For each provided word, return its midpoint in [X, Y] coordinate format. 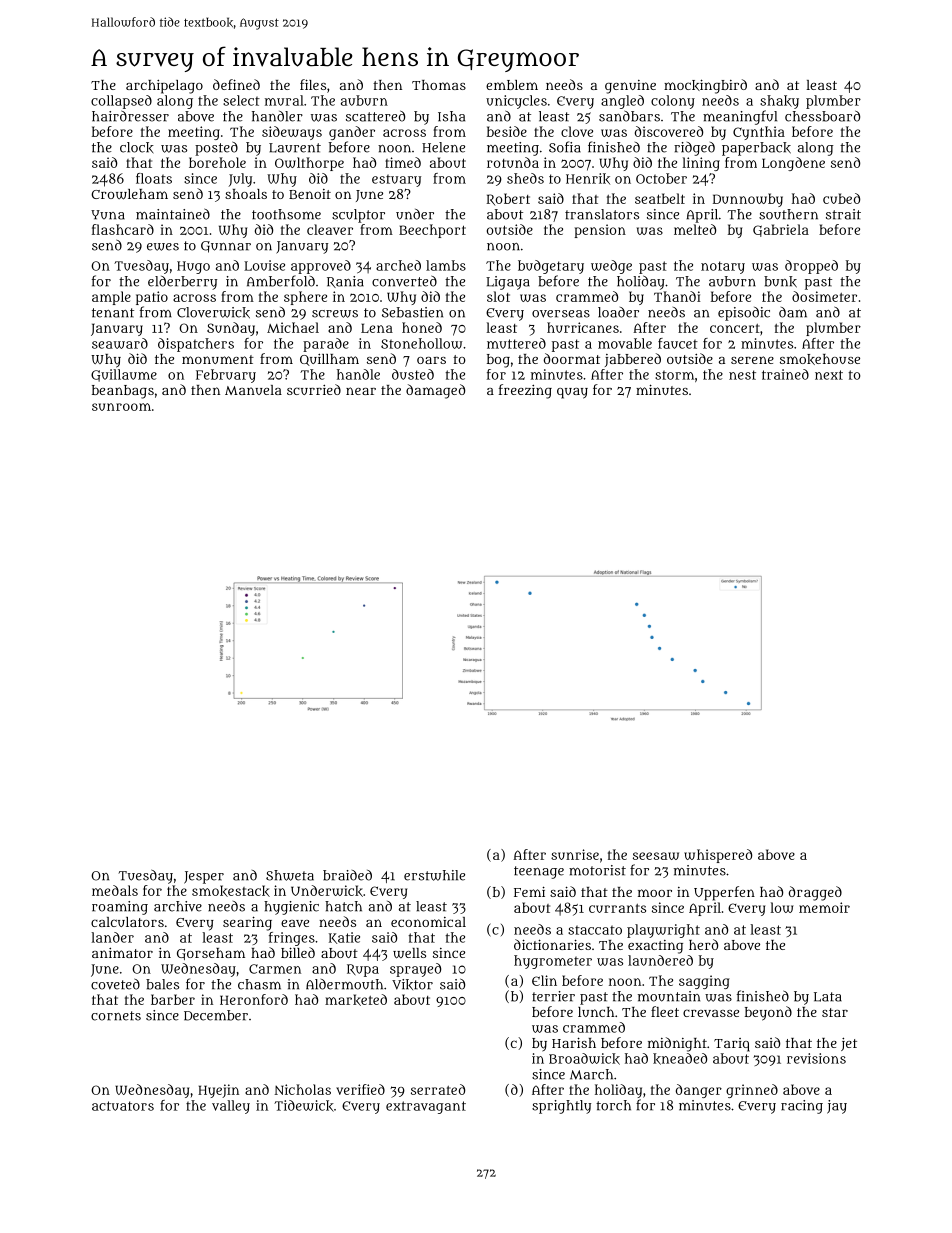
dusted [413, 374]
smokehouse [820, 359]
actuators [123, 1106]
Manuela [253, 390]
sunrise [575, 854]
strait [843, 214]
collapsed [121, 102]
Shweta [290, 875]
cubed [841, 198]
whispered [718, 856]
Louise [264, 265]
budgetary [551, 267]
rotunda [513, 162]
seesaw [656, 856]
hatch [343, 906]
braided [347, 875]
